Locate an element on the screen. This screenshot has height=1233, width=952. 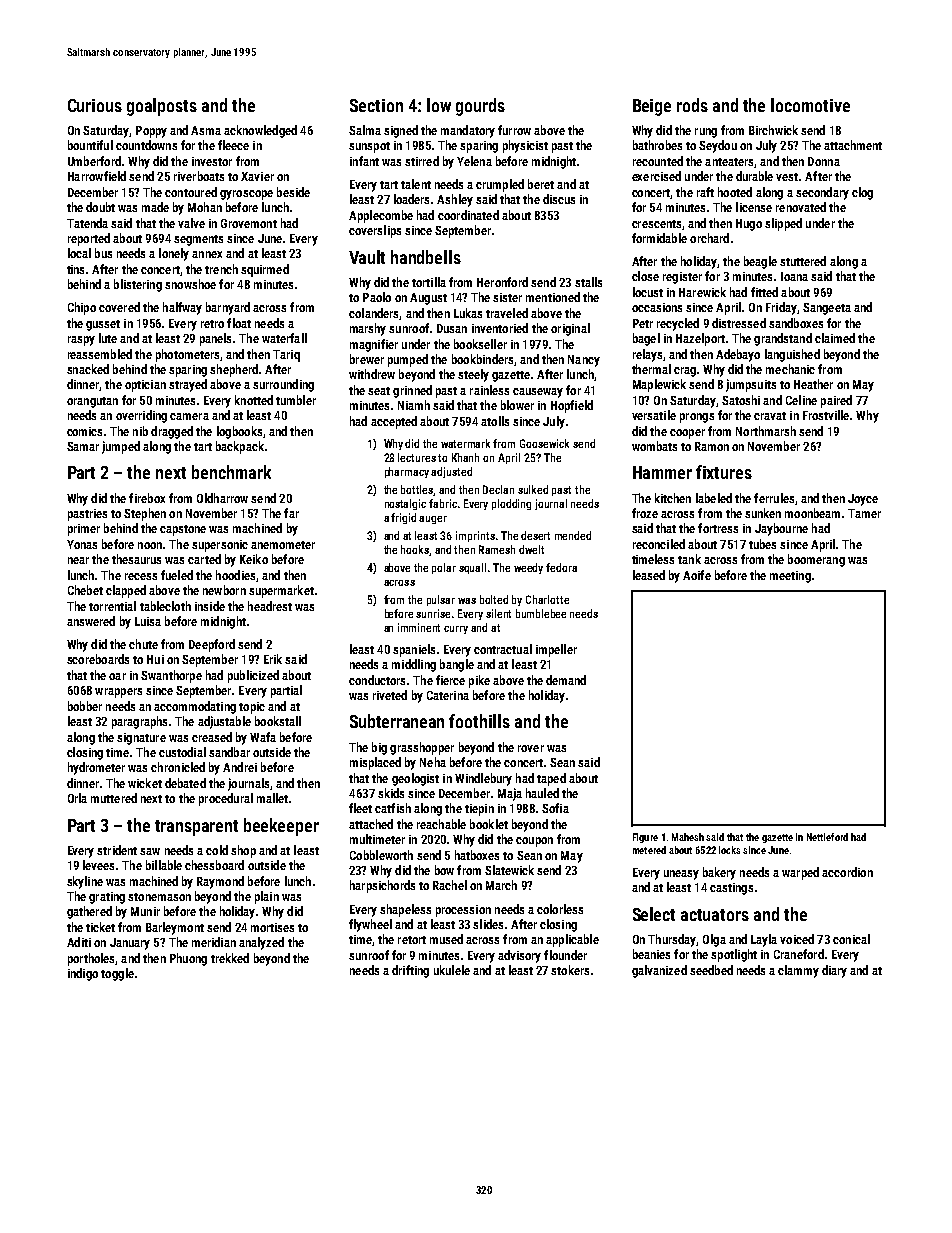
beret is located at coordinates (541, 184).
